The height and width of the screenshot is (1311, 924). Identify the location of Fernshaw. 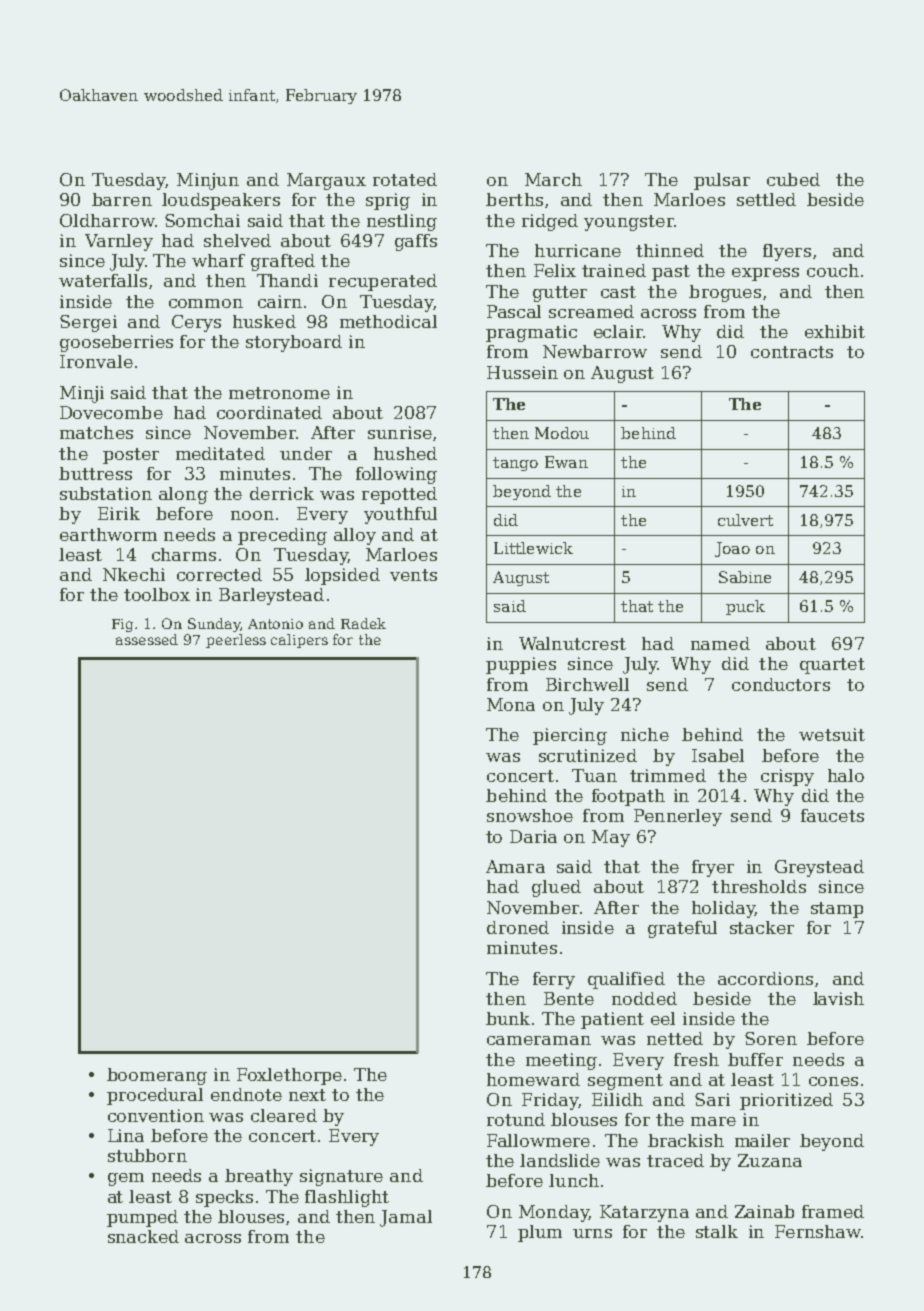
(818, 1231).
